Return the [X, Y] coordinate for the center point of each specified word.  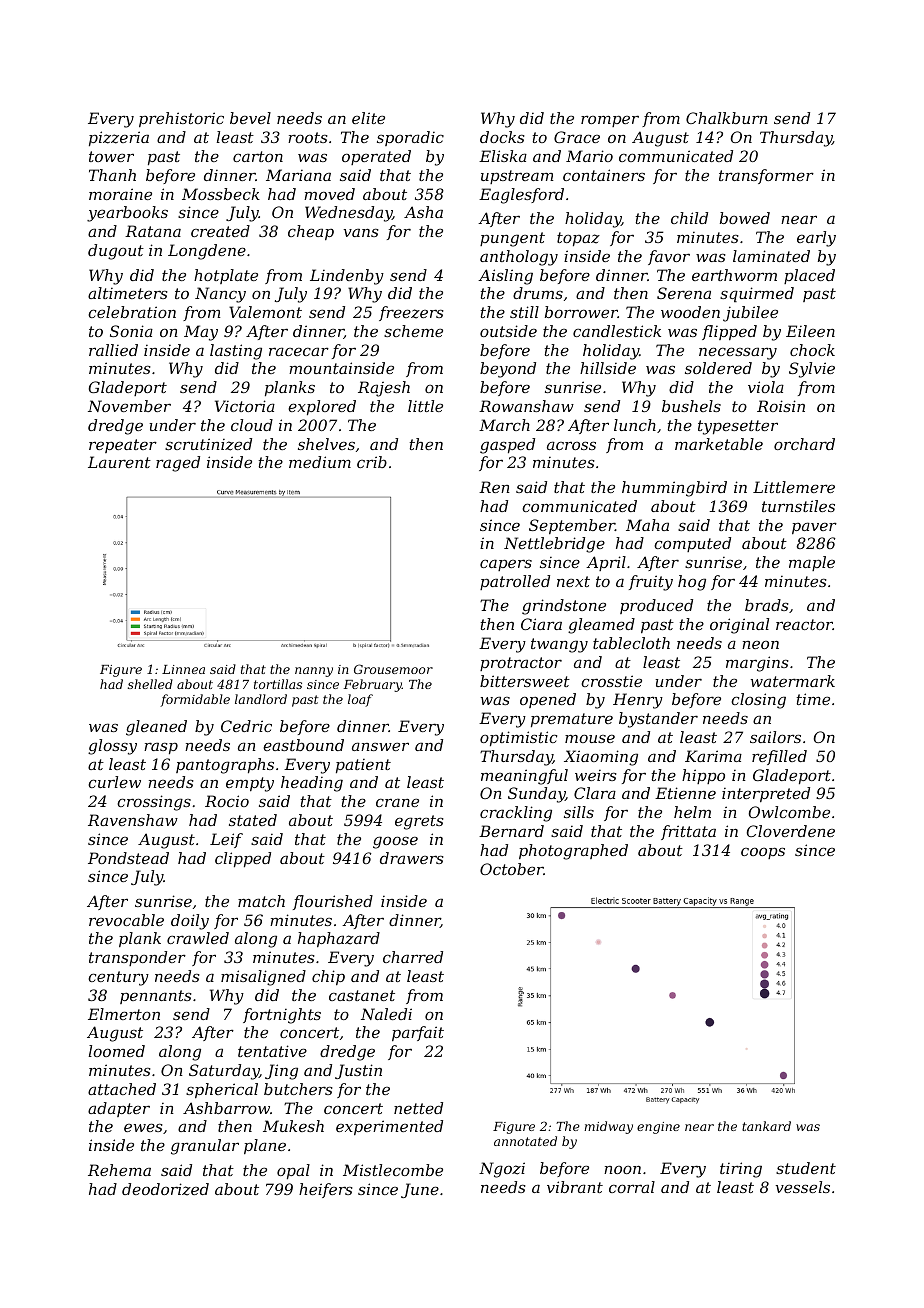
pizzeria [119, 138]
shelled [150, 684]
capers [506, 565]
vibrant [575, 1187]
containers [604, 175]
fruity [651, 583]
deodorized [165, 1189]
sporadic [410, 138]
